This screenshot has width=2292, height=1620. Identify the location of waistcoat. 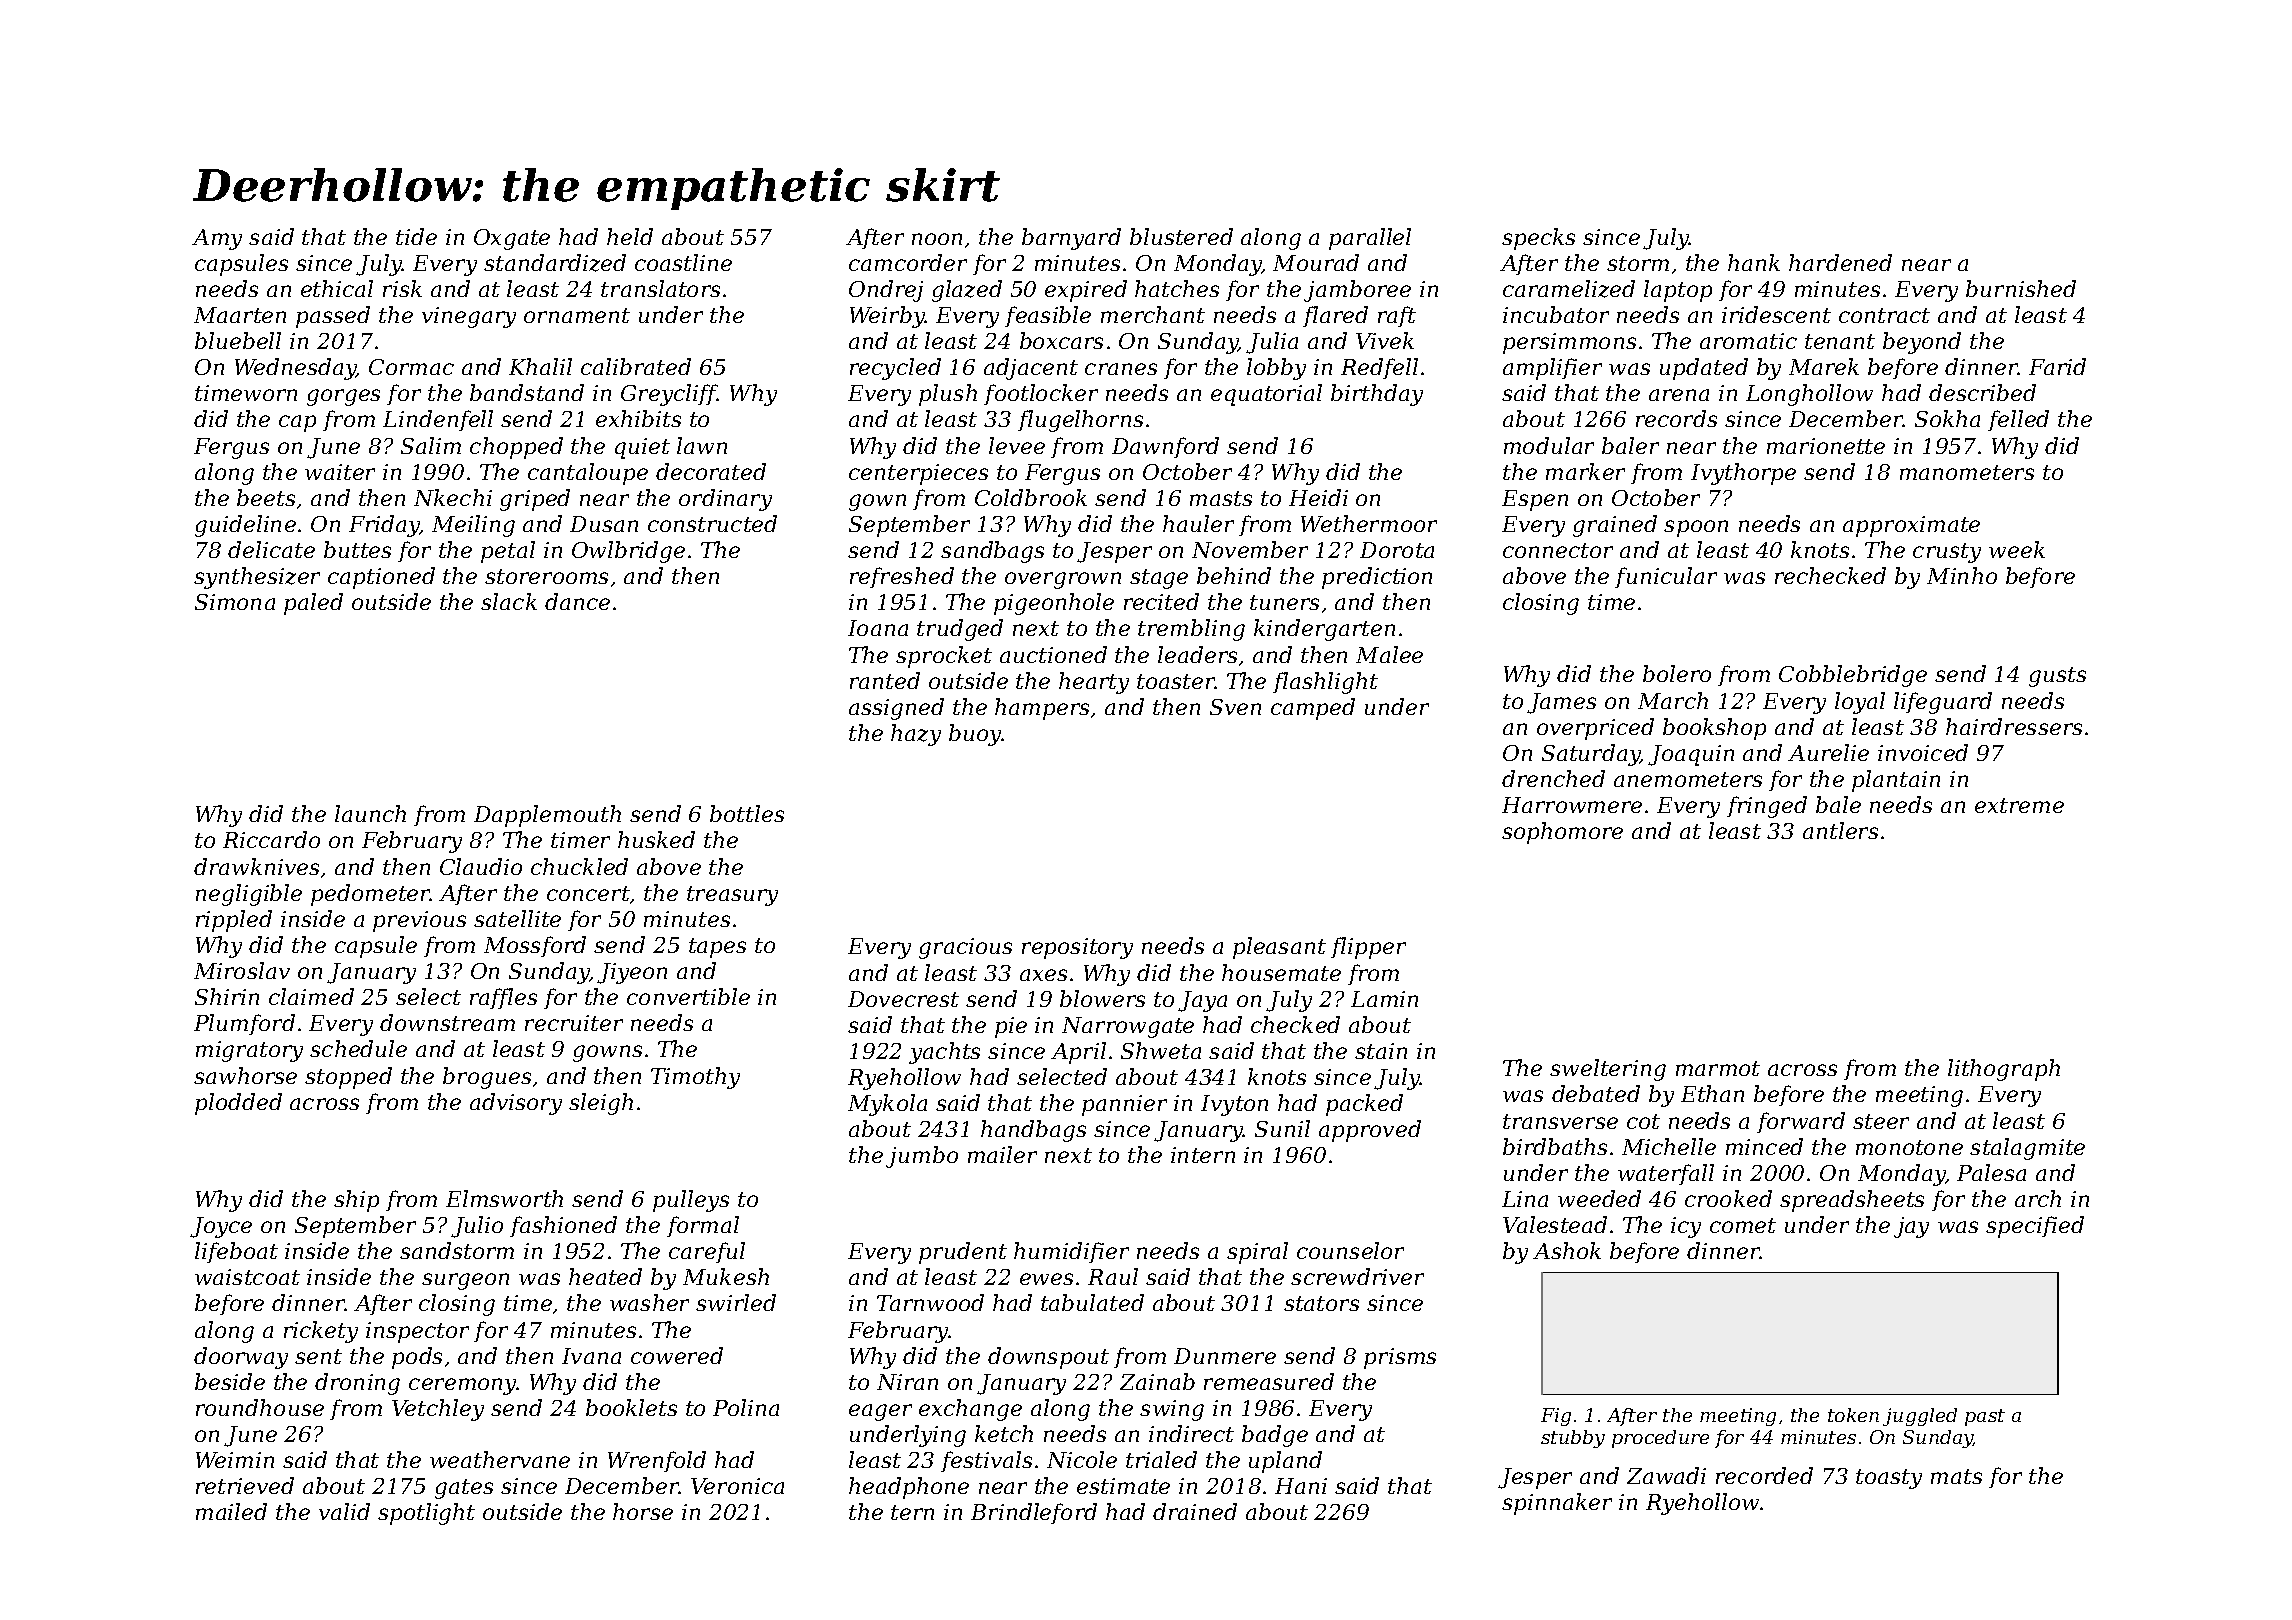
(247, 1277).
